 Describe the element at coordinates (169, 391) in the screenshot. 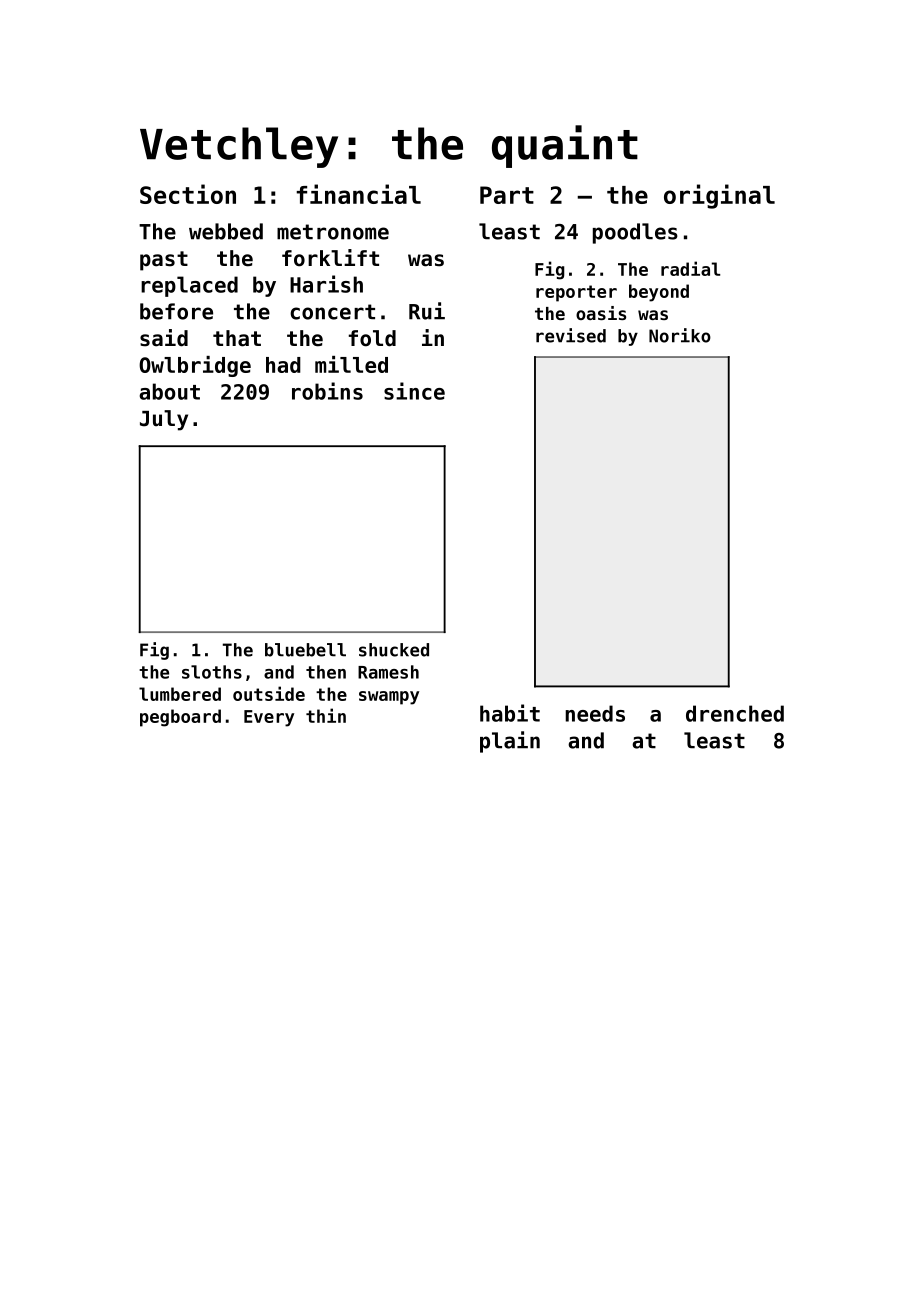

I see `about` at that location.
